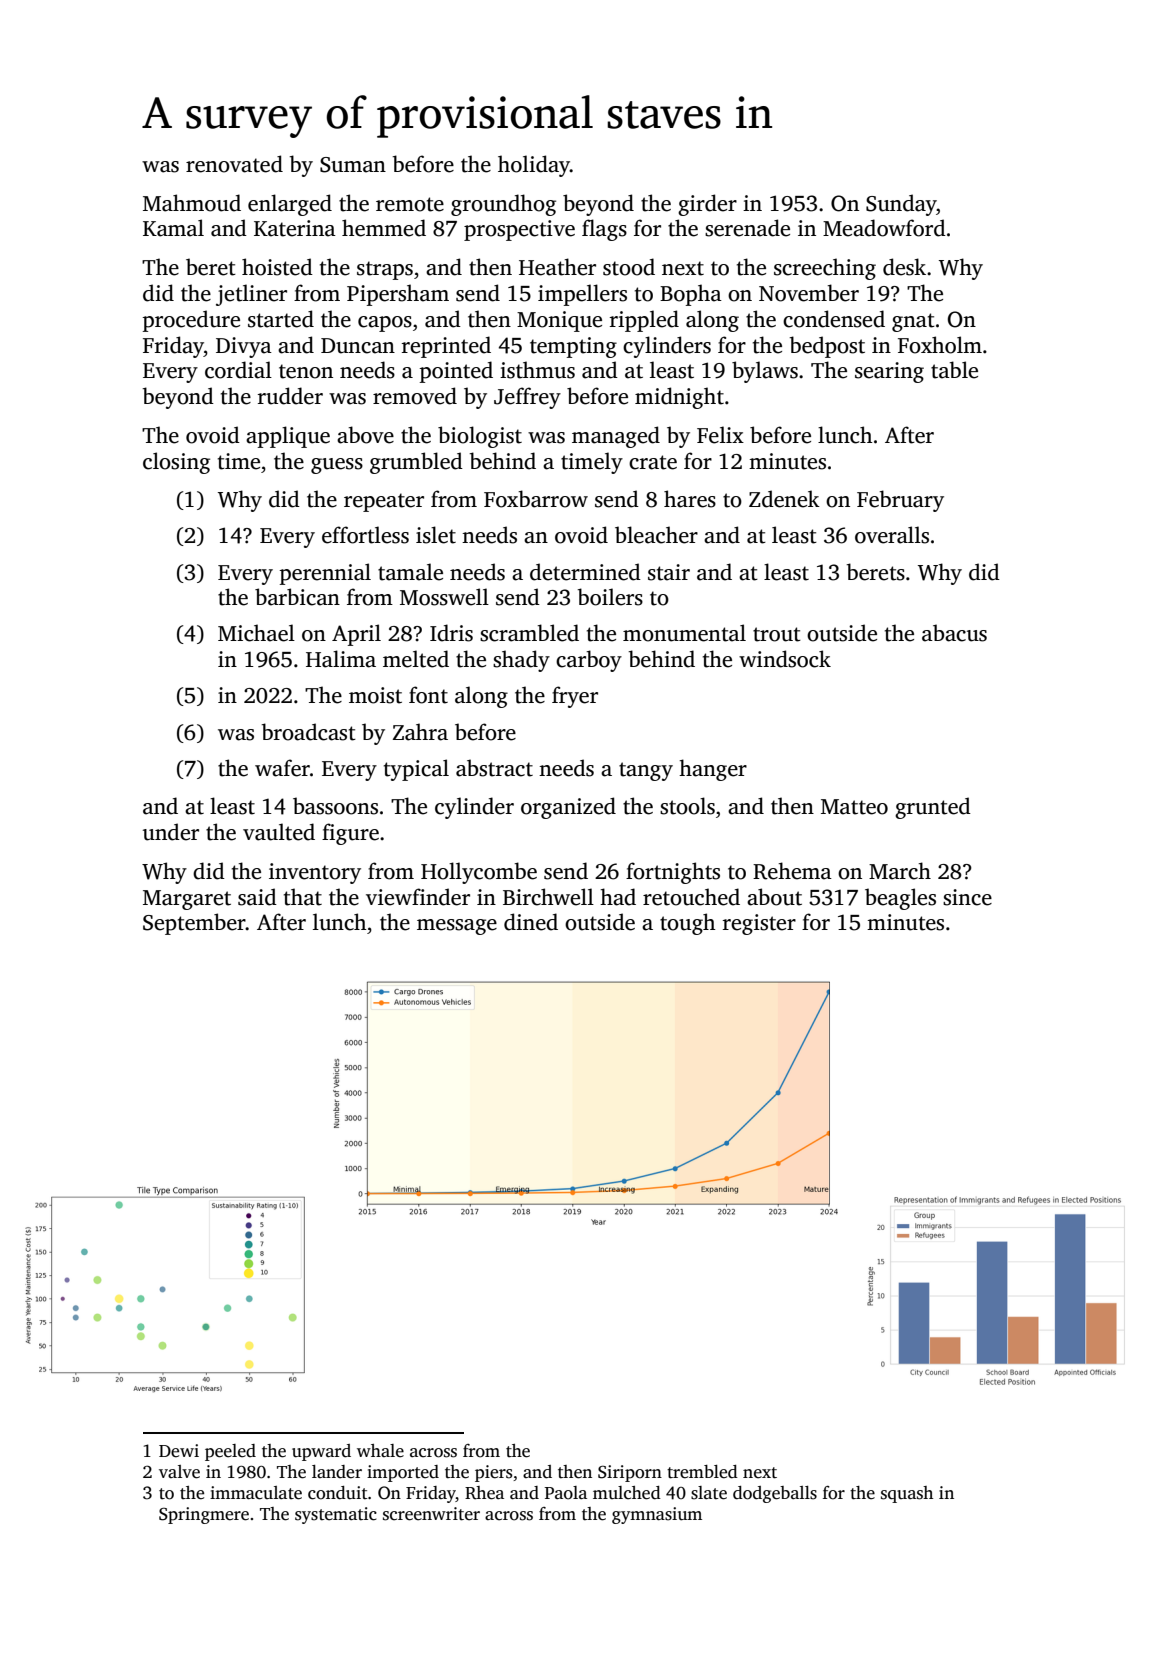 Image resolution: width=1151 pixels, height=1667 pixels. Describe the element at coordinates (669, 572) in the document. I see `stair` at that location.
